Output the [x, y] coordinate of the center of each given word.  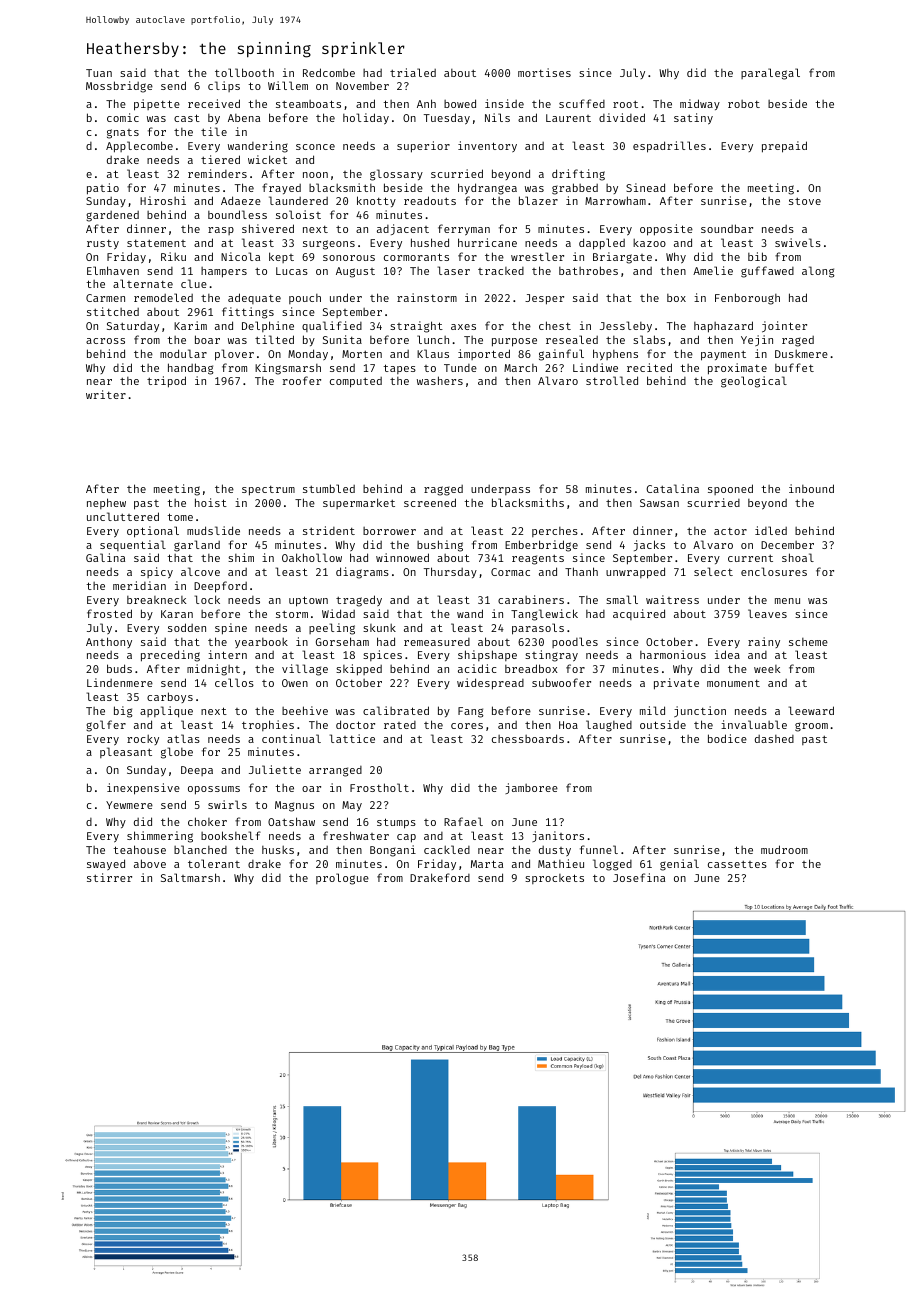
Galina [105, 557]
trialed [413, 72]
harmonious [673, 654]
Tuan [99, 73]
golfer [106, 726]
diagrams [362, 573]
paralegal [770, 74]
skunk [379, 627]
